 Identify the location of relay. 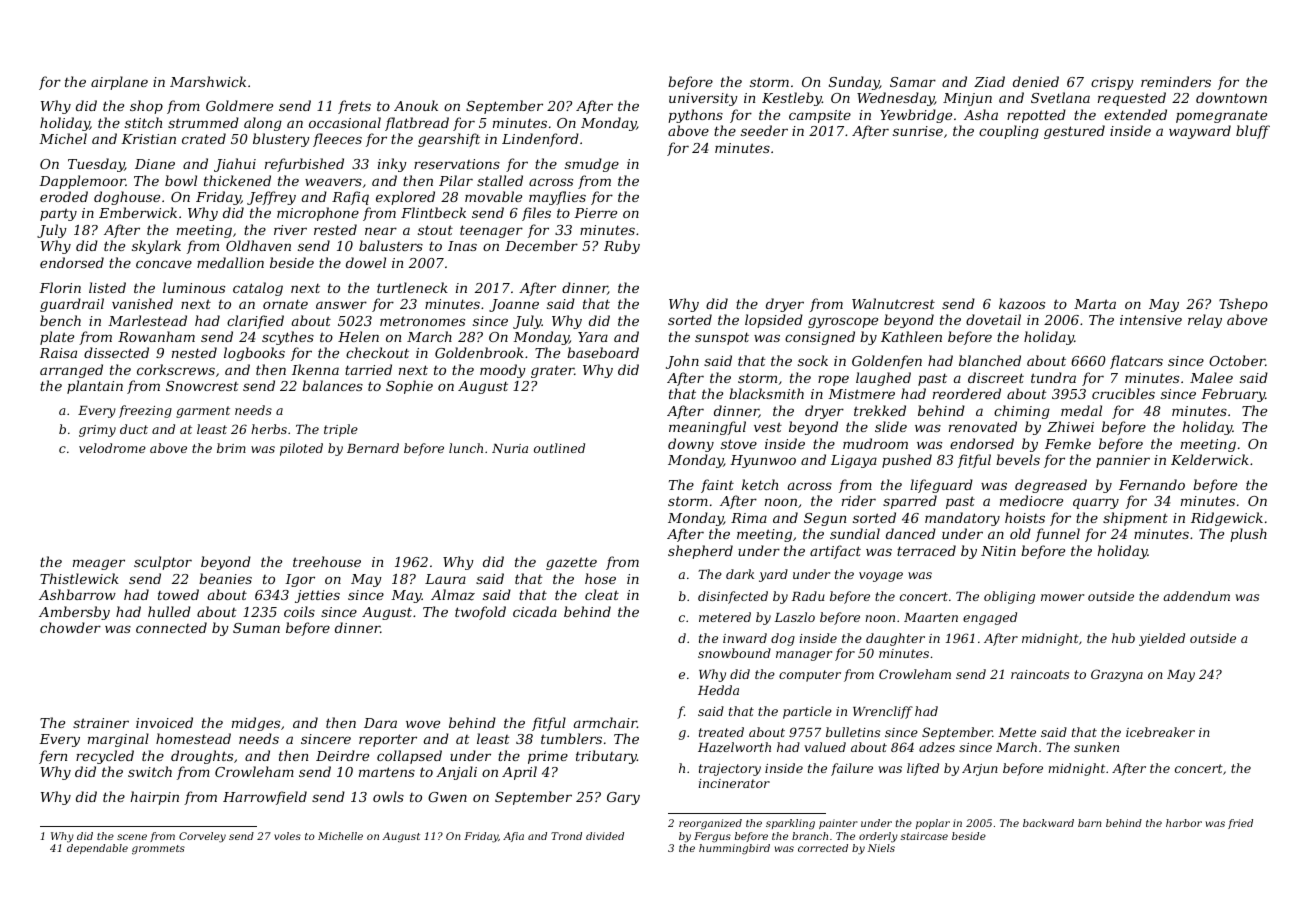
(1205, 321).
